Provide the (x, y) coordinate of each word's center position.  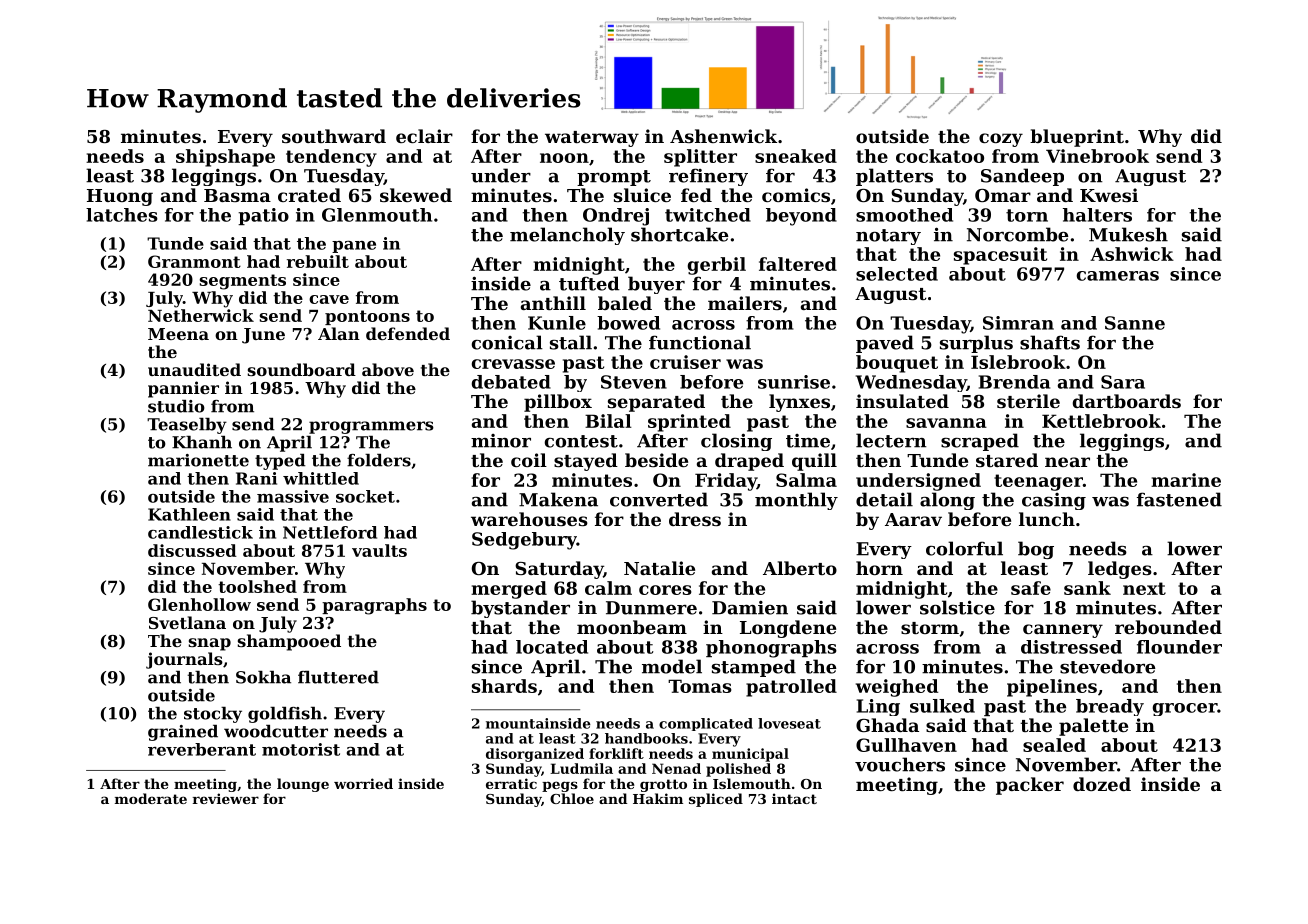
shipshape (225, 158)
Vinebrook (1097, 156)
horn (879, 568)
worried (363, 783)
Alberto (800, 568)
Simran (1018, 323)
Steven (634, 382)
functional (700, 342)
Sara (1123, 382)
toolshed (257, 586)
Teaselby (187, 426)
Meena (178, 334)
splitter (700, 158)
